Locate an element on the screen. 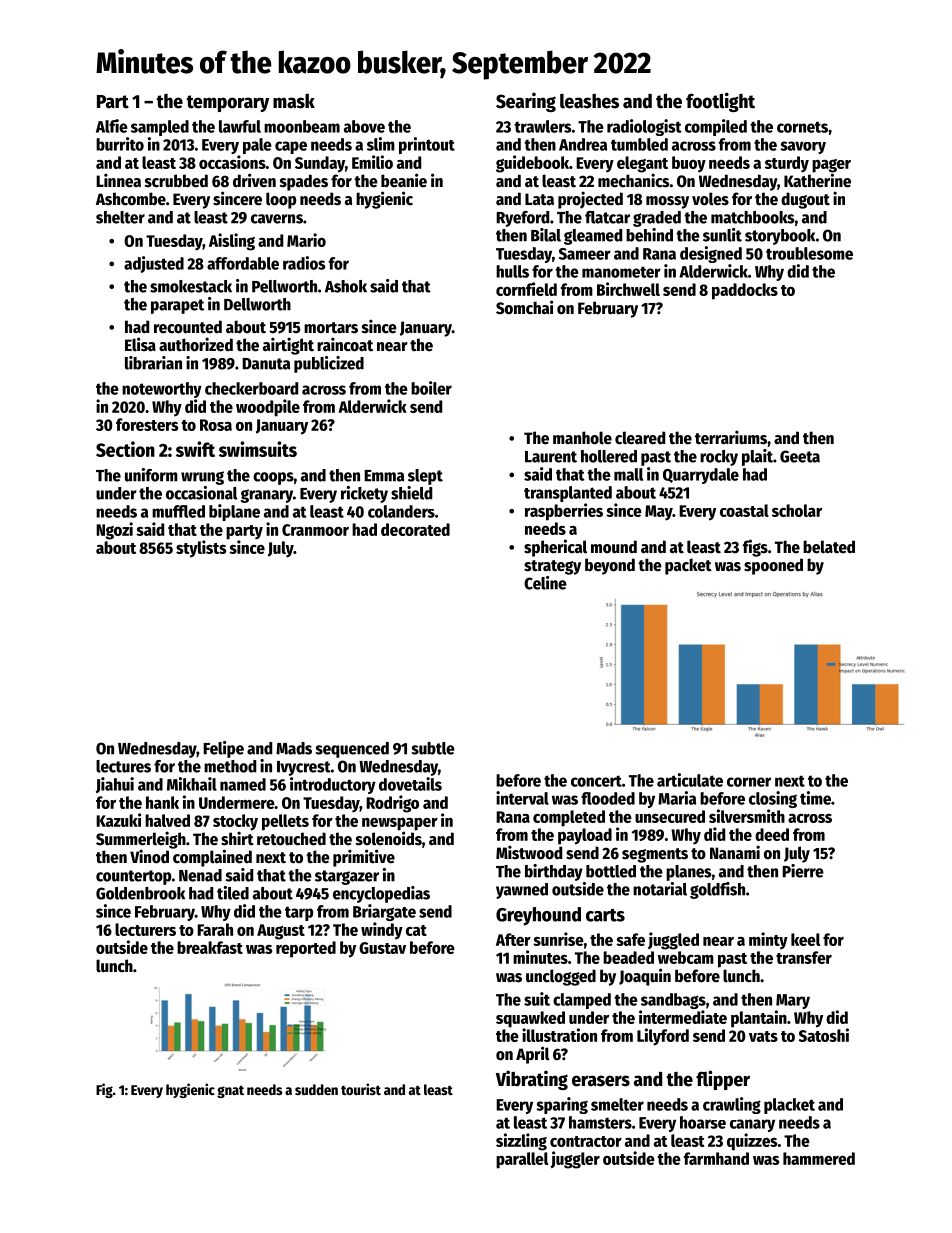 The height and width of the screenshot is (1233, 952). paddocks is located at coordinates (745, 291).
